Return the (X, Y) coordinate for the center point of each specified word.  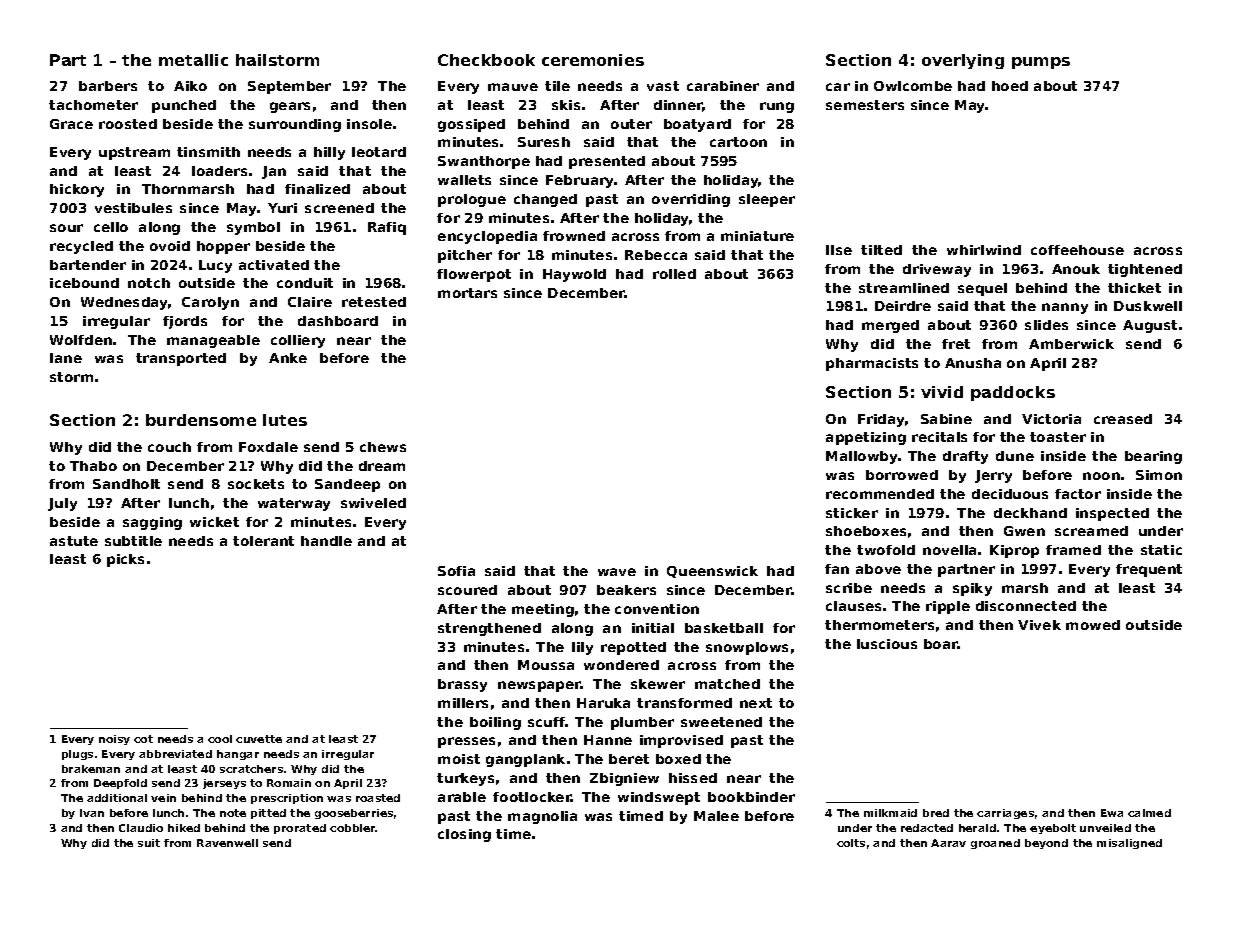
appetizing (866, 438)
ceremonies (593, 60)
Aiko (190, 86)
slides (1046, 325)
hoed (1010, 86)
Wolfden (81, 340)
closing (464, 835)
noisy (114, 740)
